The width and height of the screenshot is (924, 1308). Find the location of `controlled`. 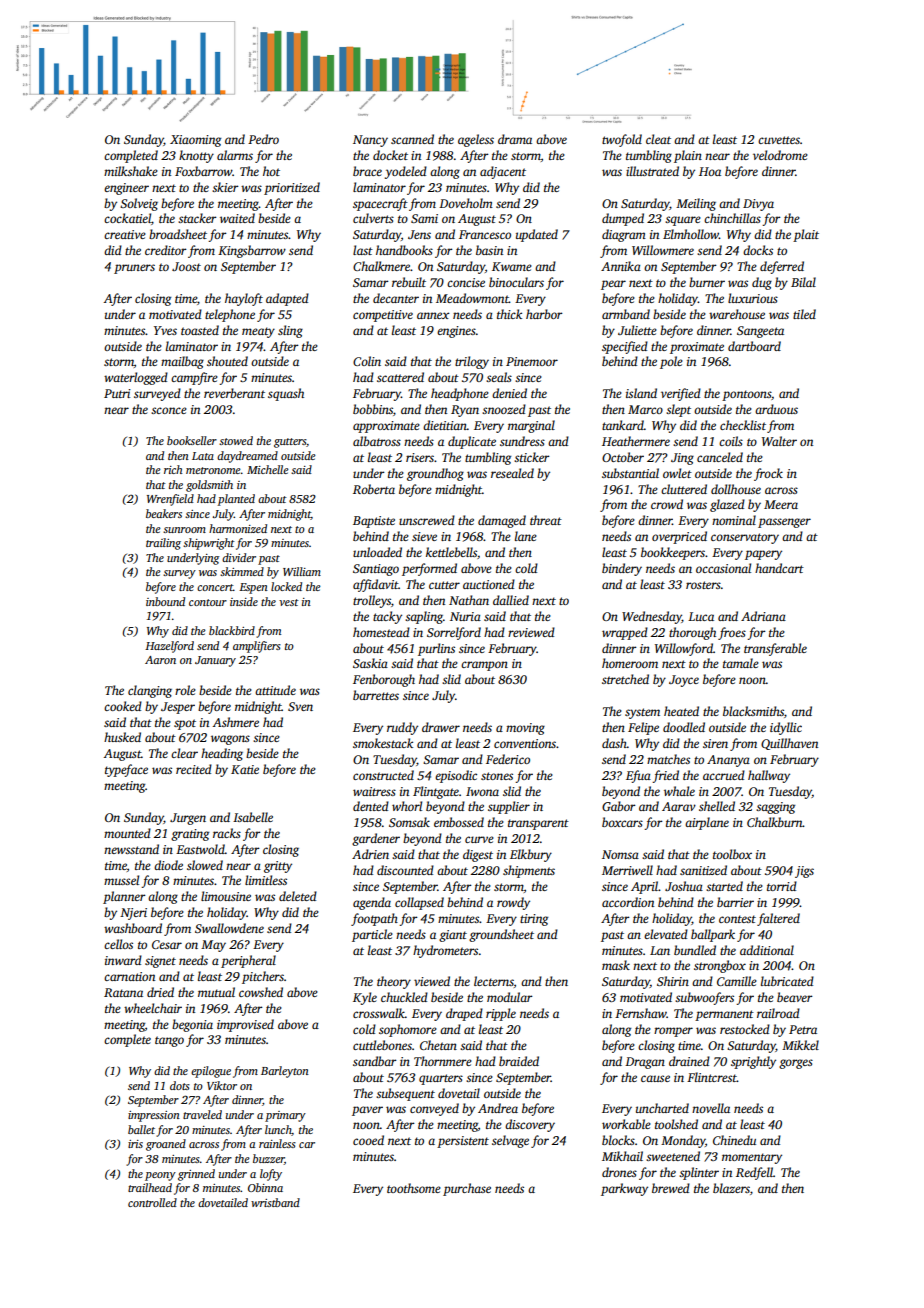

controlled is located at coordinates (152, 1202).
